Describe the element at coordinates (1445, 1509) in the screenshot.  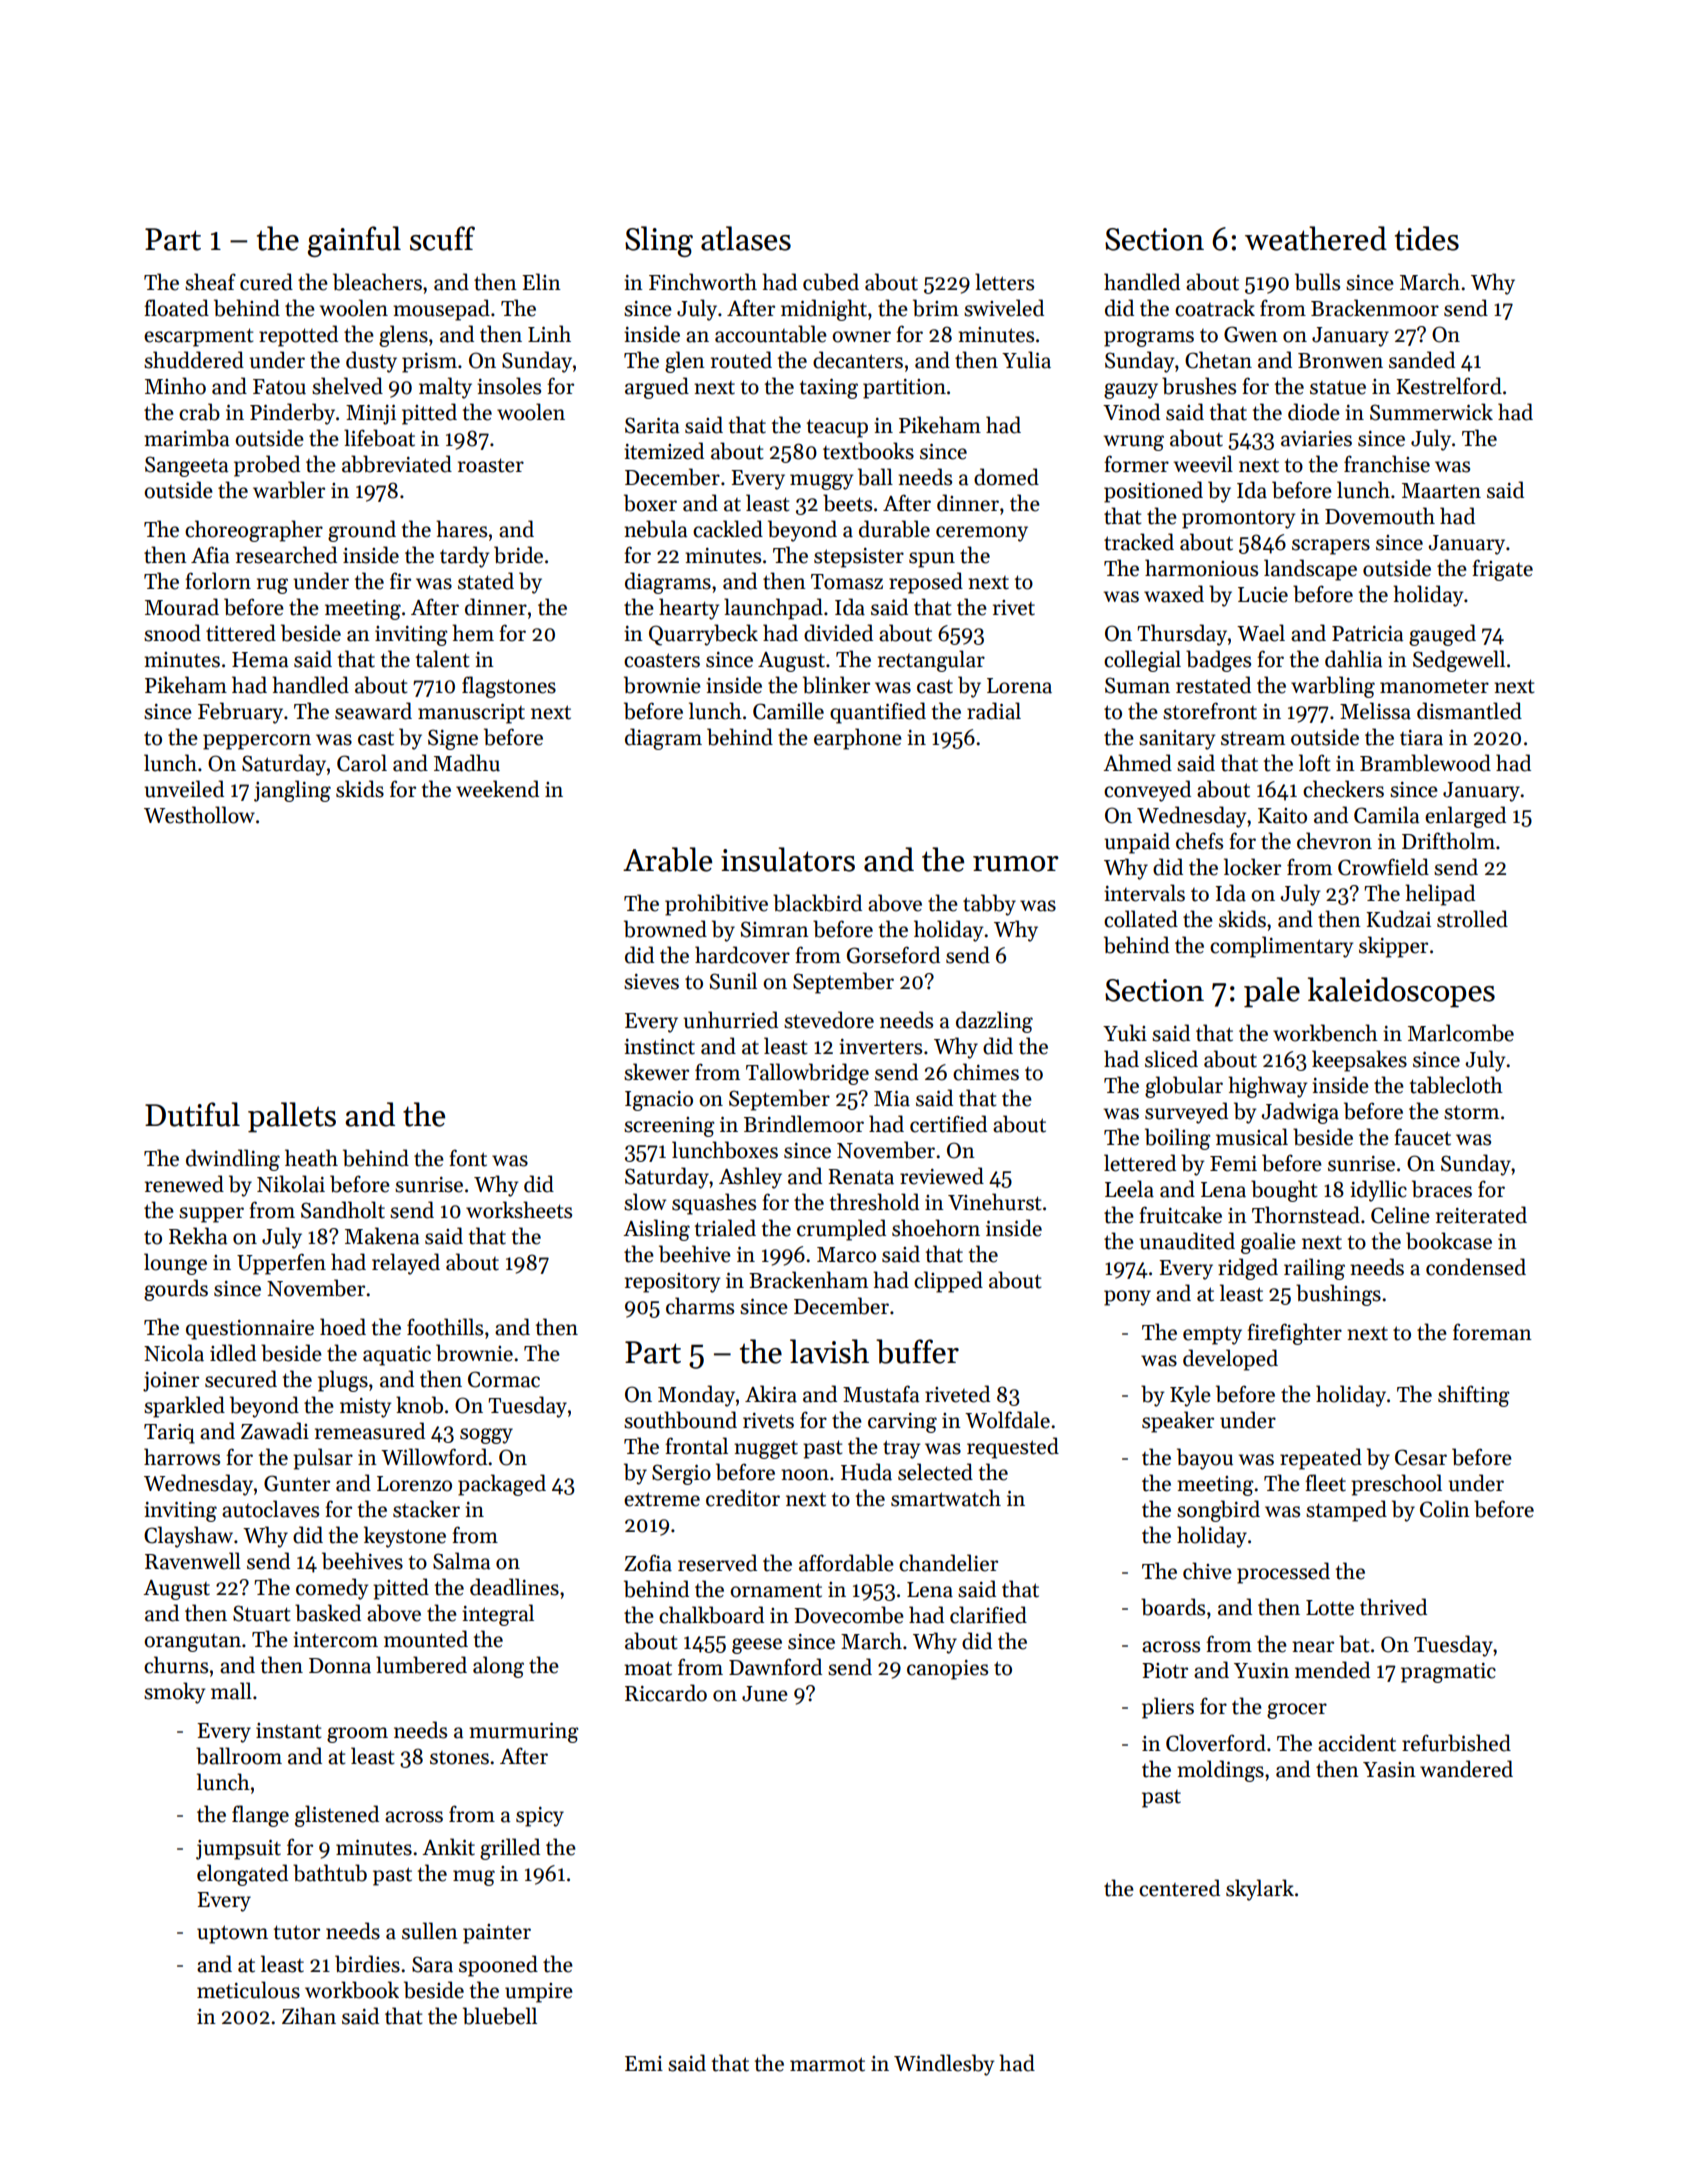
I see `Colin` at that location.
